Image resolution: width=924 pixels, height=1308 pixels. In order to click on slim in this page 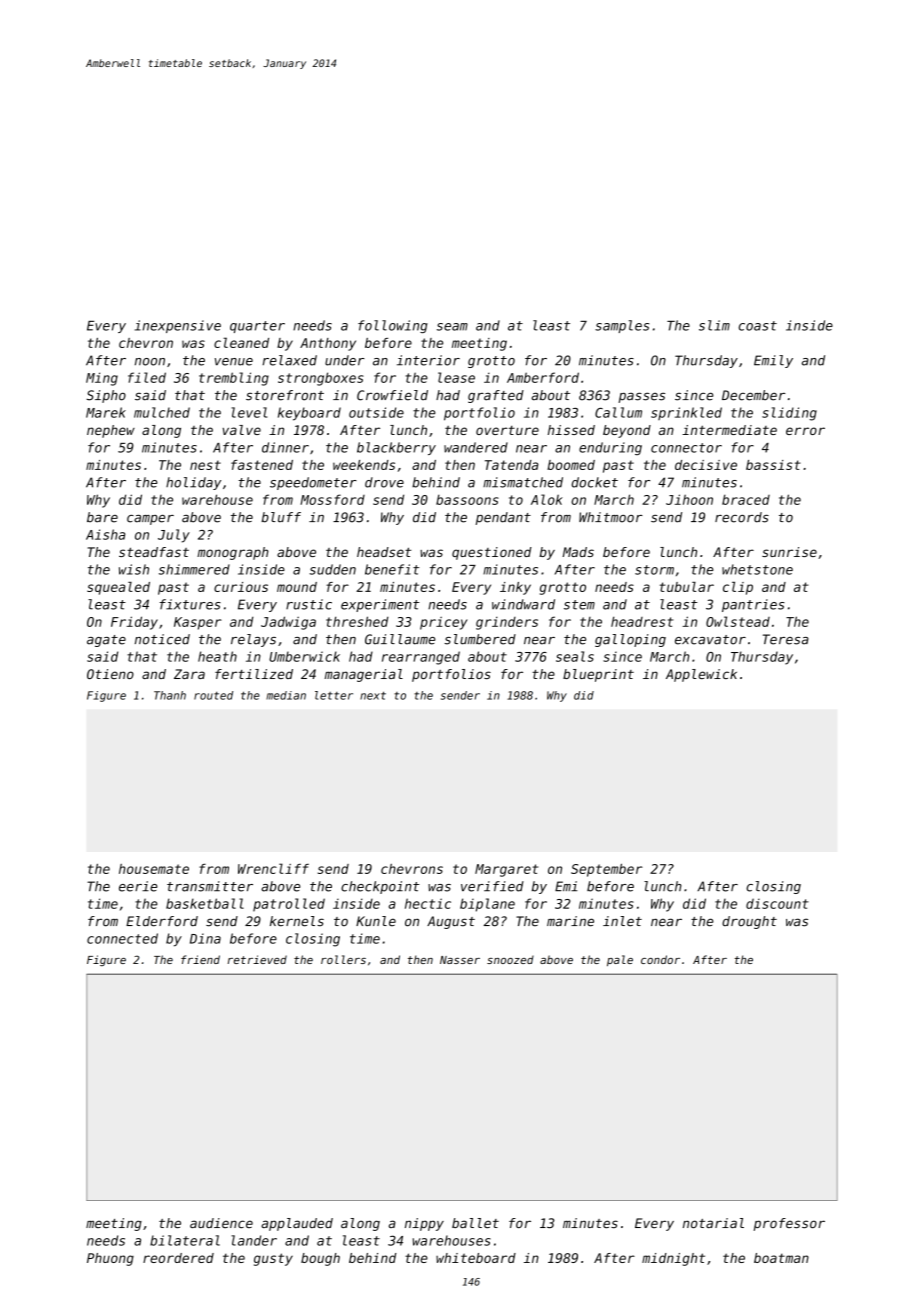, I will do `click(714, 325)`.
